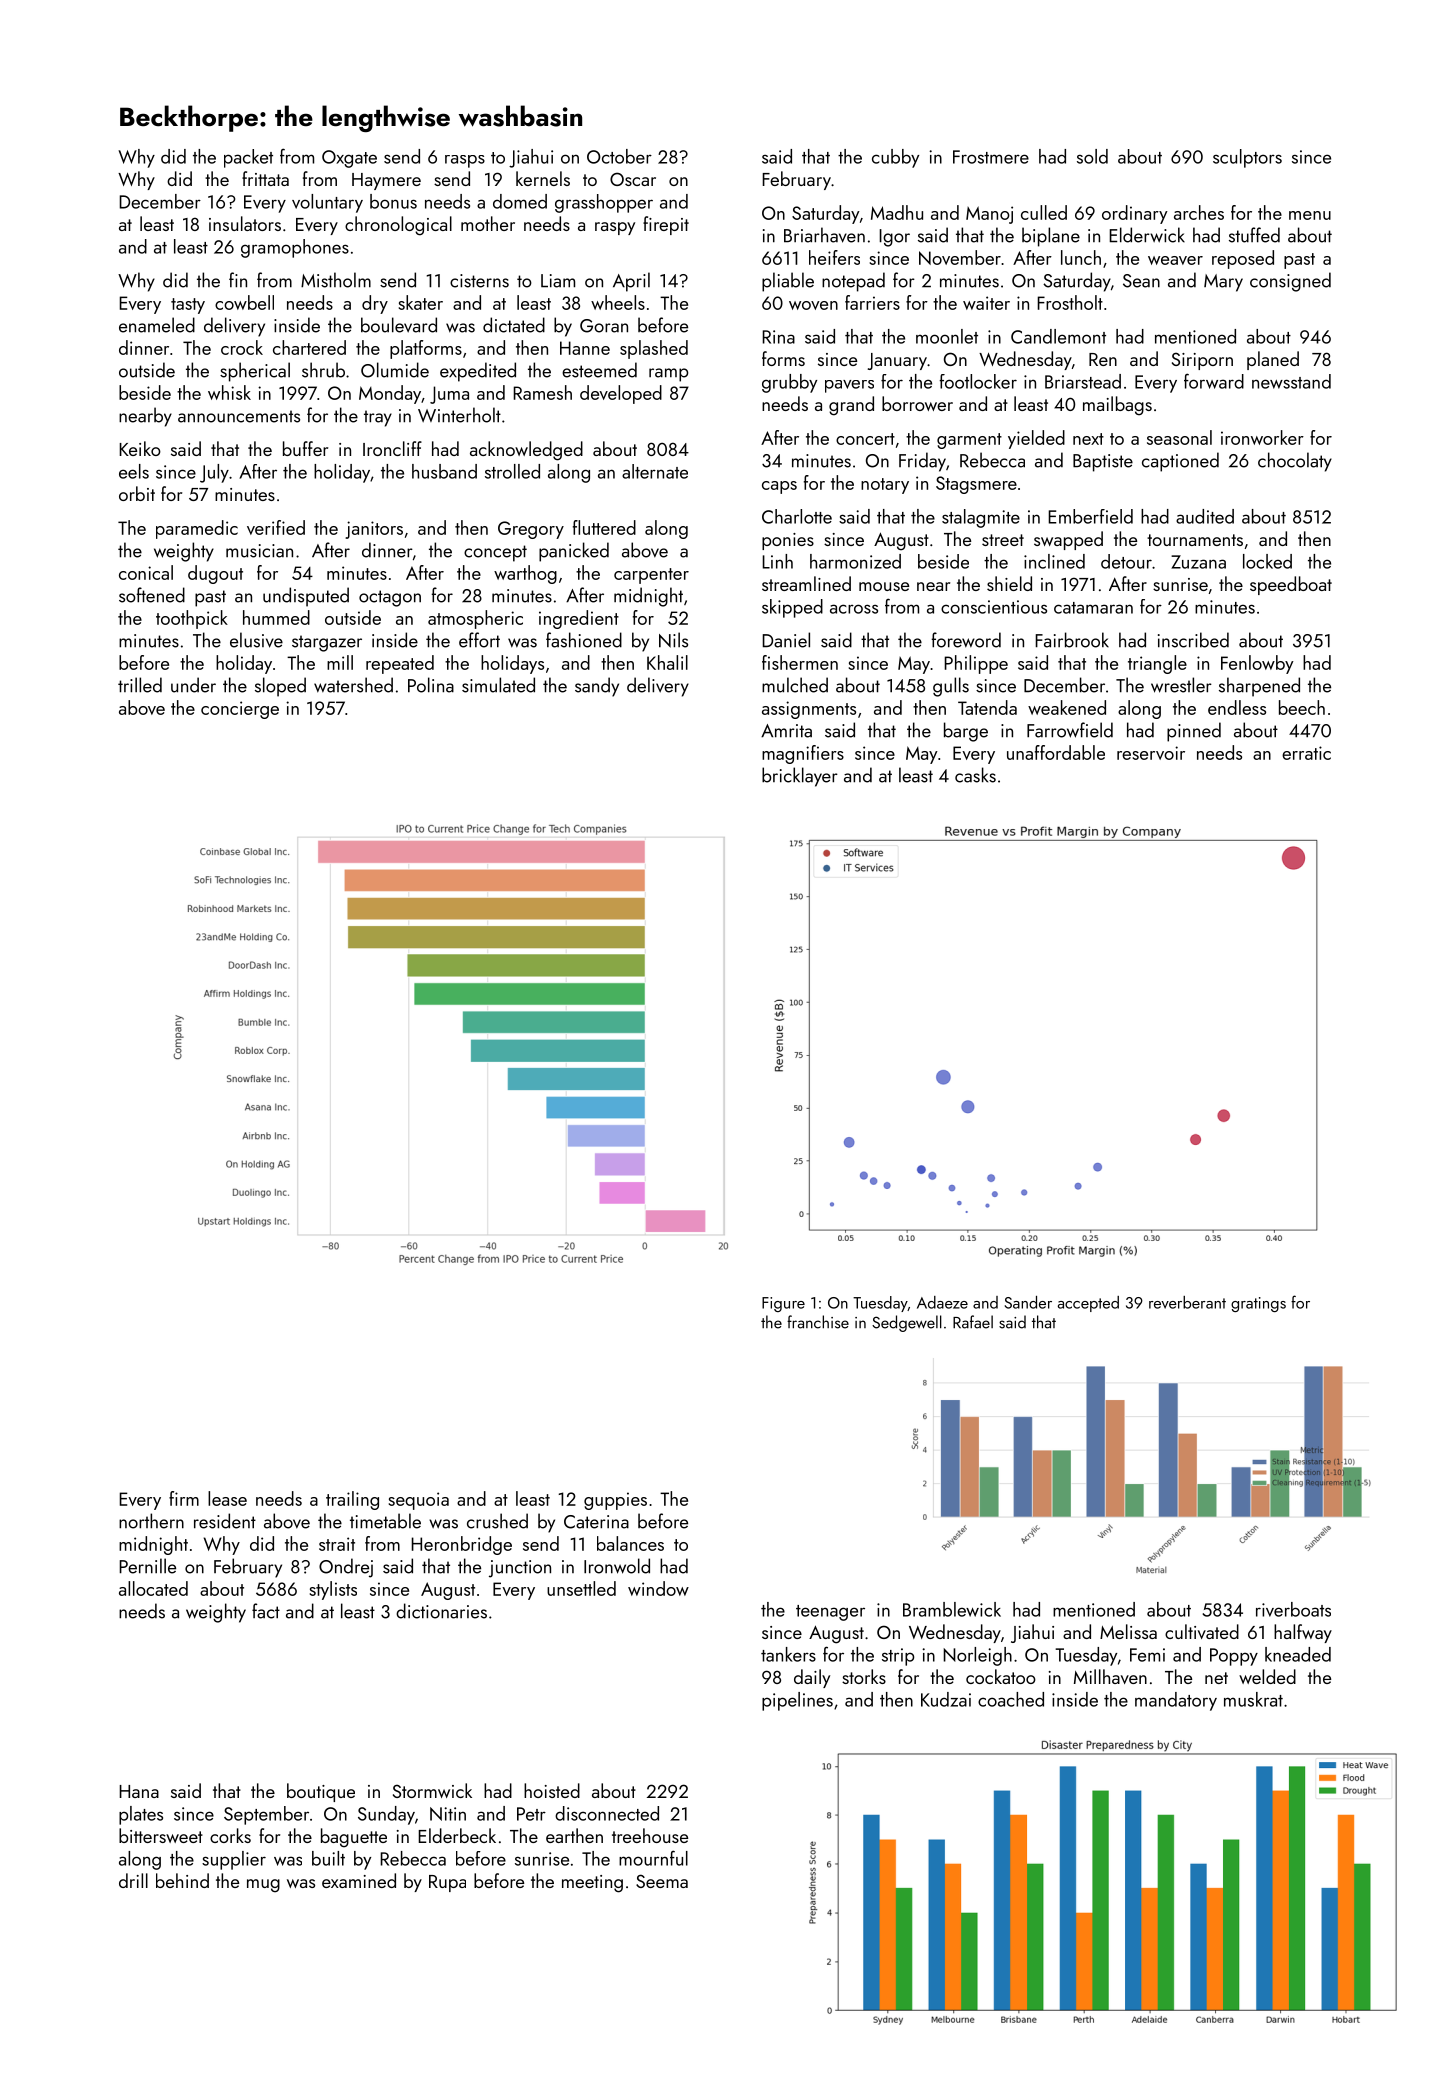 The height and width of the image is (2100, 1450). What do you see at coordinates (818, 1322) in the image?
I see `franchise` at bounding box center [818, 1322].
